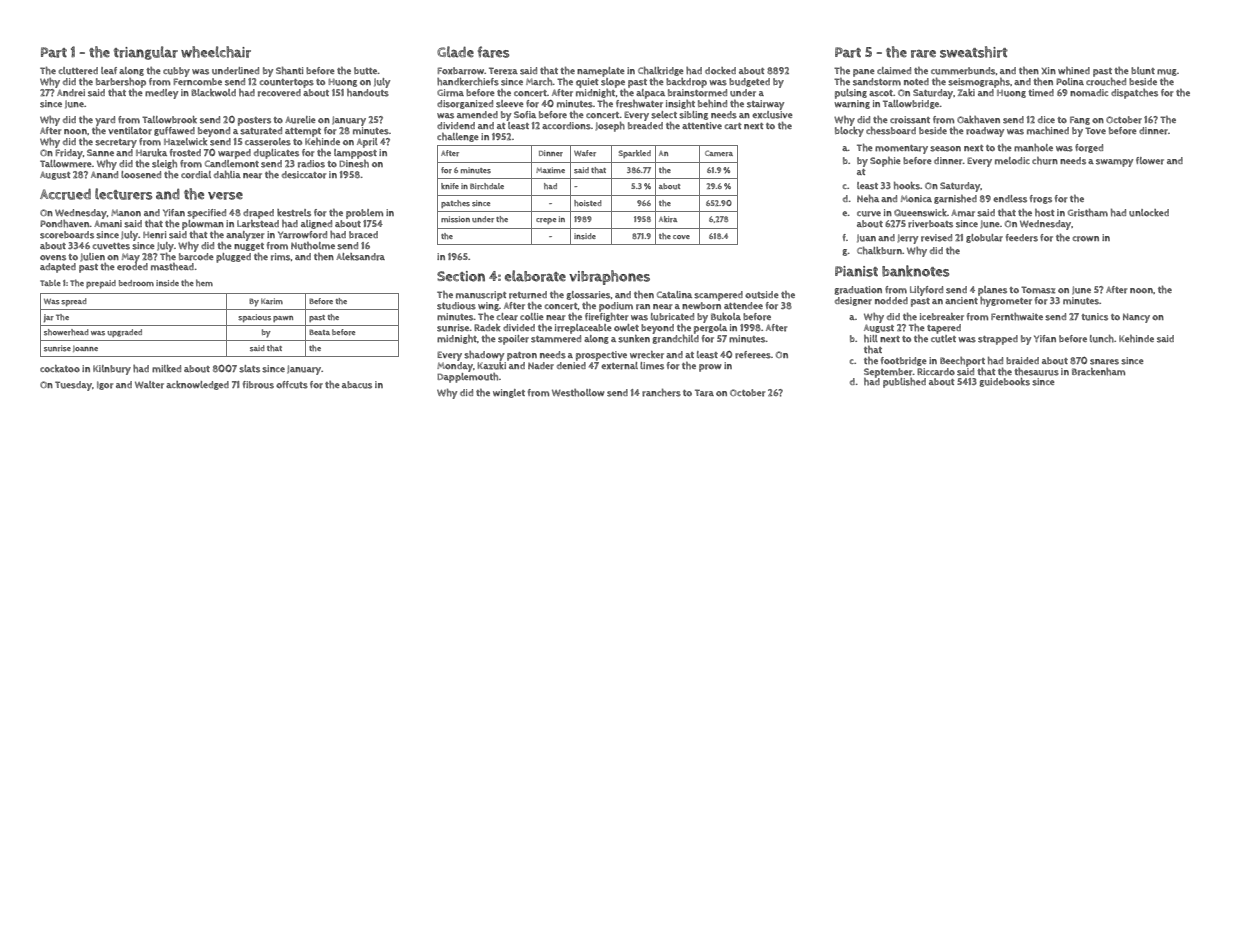 The height and width of the page is (952, 1233). What do you see at coordinates (541, 366) in the page?
I see `Nader` at bounding box center [541, 366].
